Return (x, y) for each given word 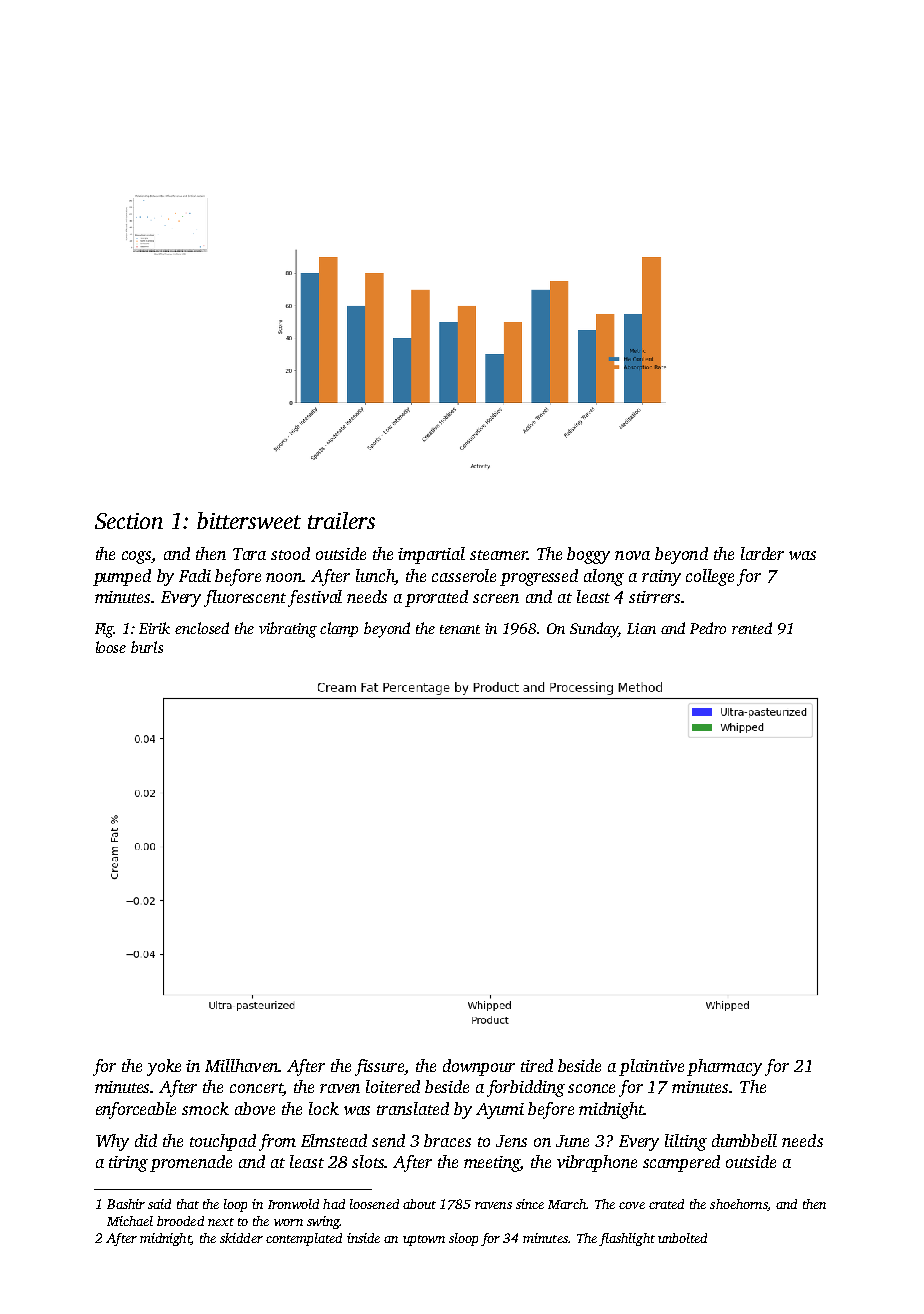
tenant (460, 629)
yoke (164, 1067)
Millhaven (242, 1065)
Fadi (195, 575)
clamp (339, 629)
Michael (130, 1221)
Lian (641, 628)
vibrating (288, 630)
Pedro (708, 628)
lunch (375, 577)
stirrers (654, 597)
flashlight (627, 1239)
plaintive (651, 1067)
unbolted (682, 1238)
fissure (379, 1067)
